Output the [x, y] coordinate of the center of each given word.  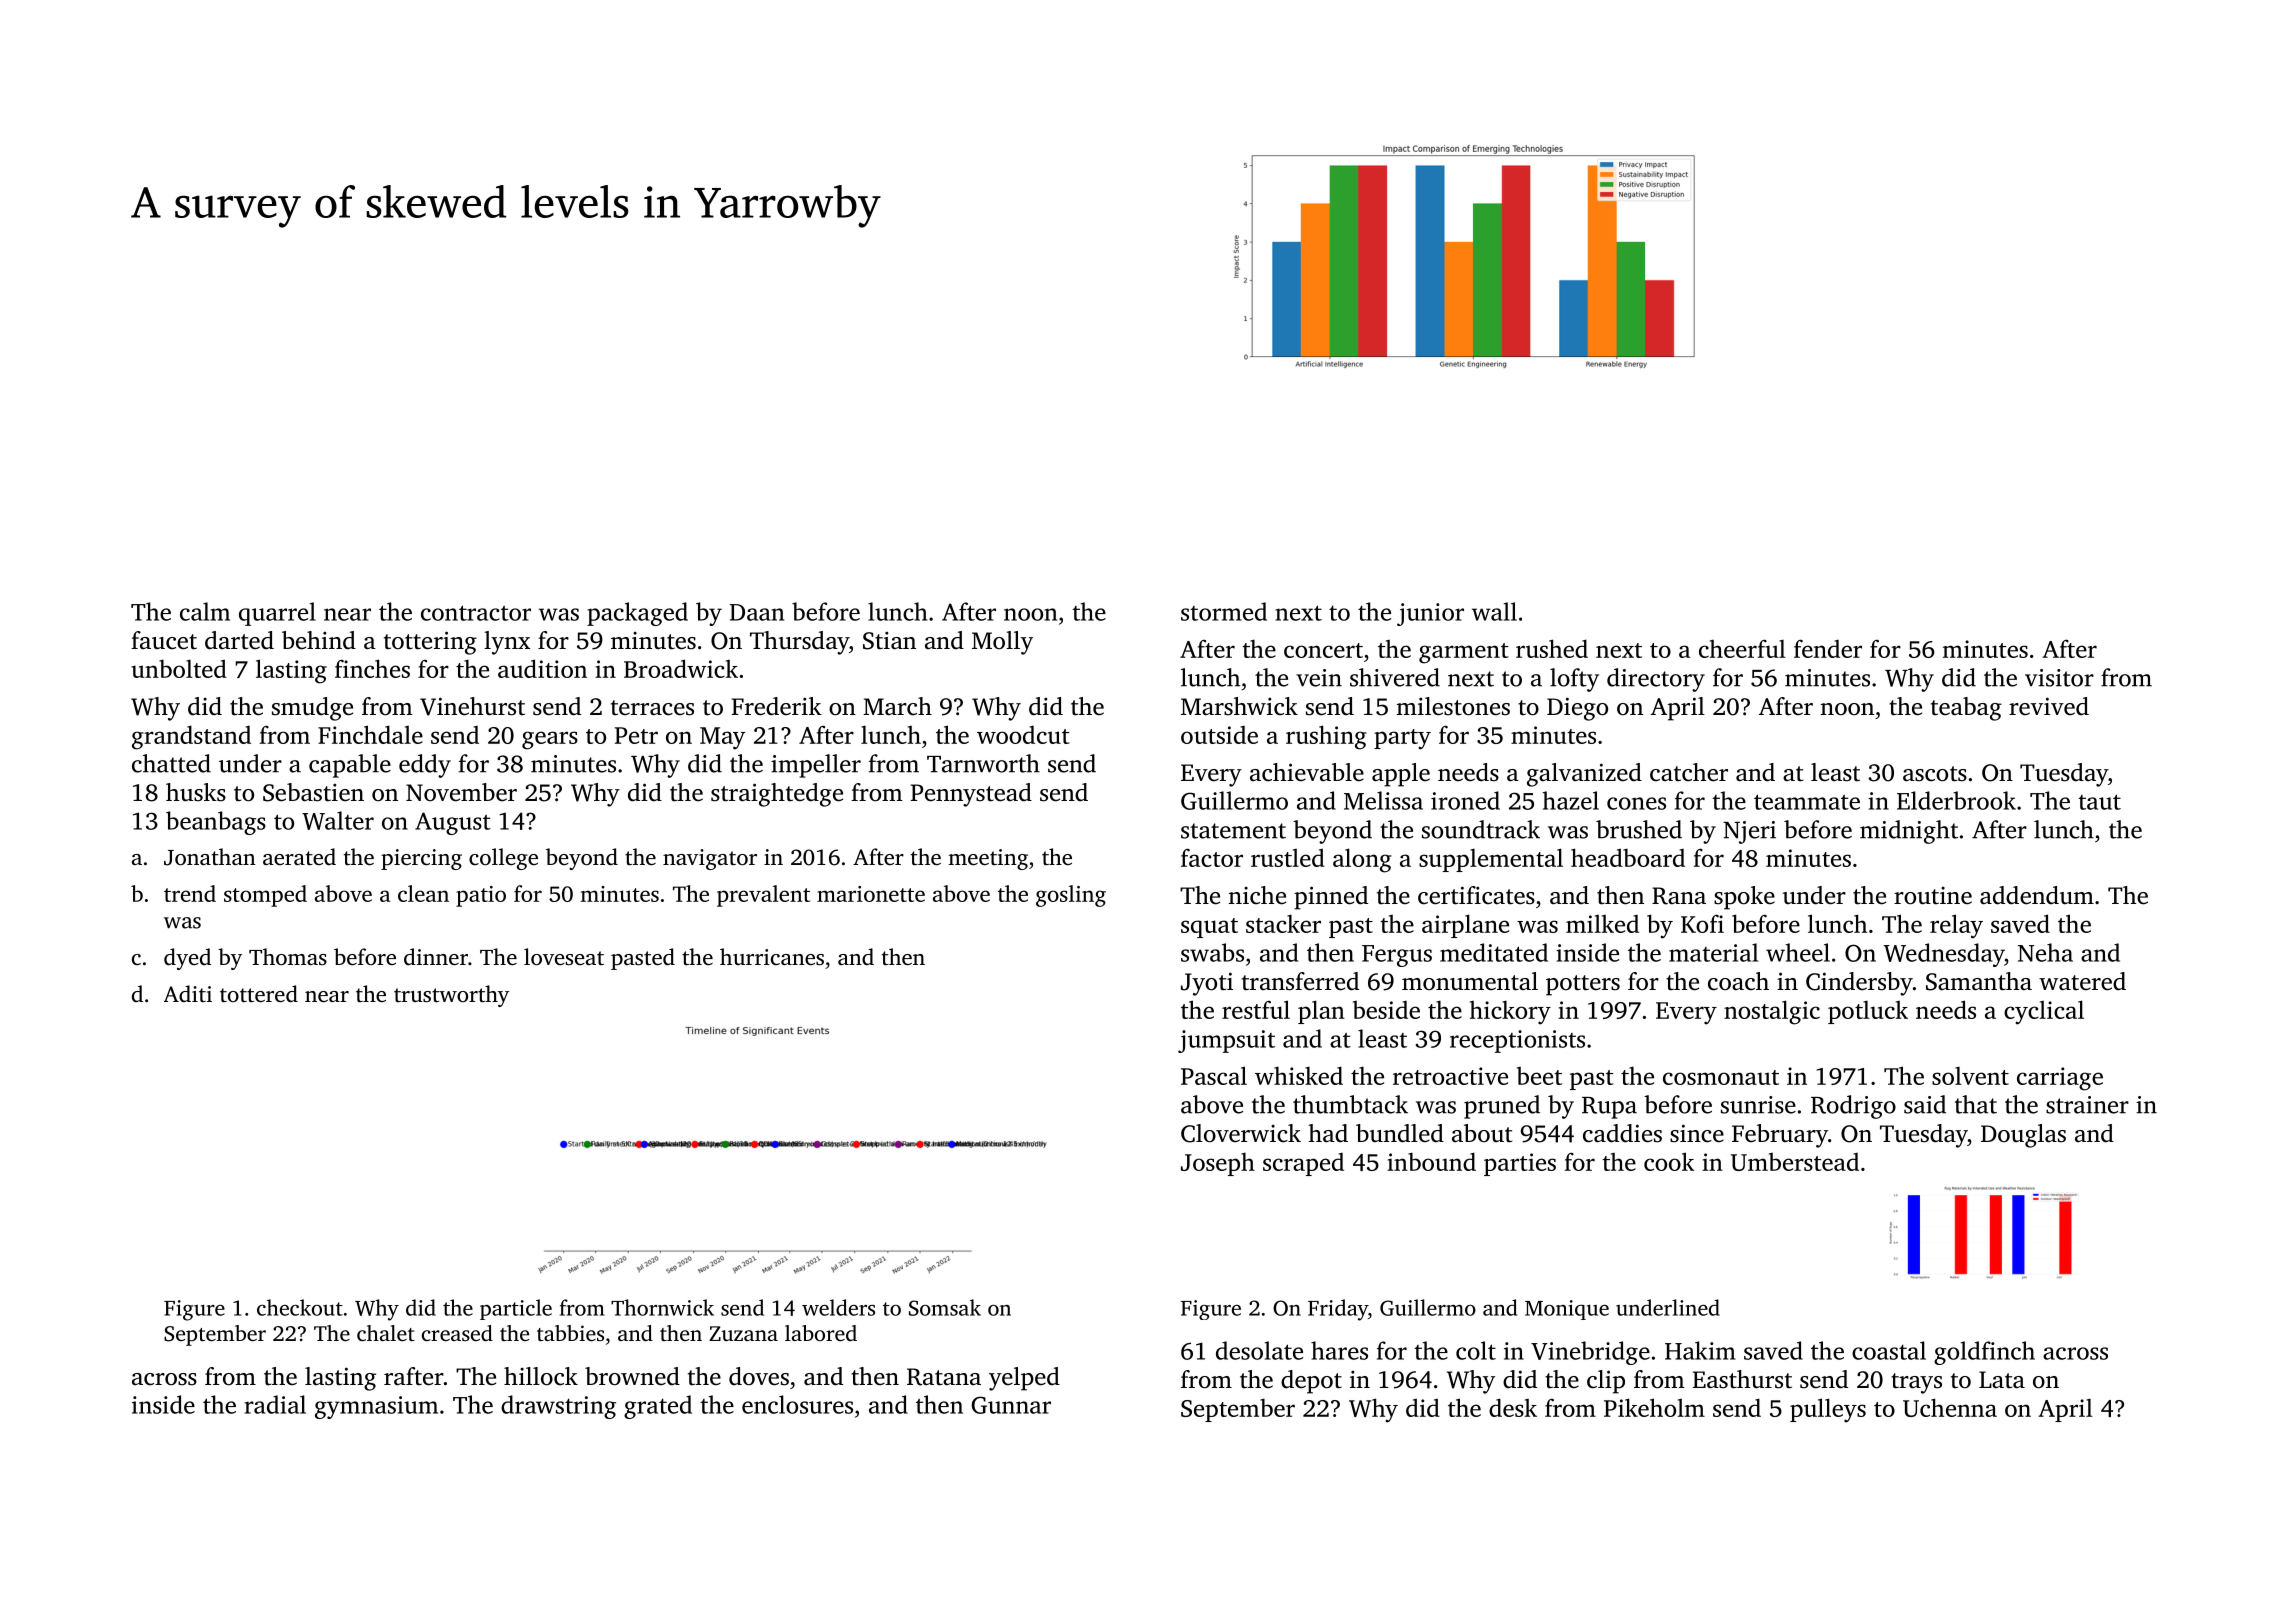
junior [1430, 614]
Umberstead [1795, 1162]
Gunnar [1011, 1405]
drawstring [558, 1407]
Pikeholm [1654, 1407]
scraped [1303, 1164]
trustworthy [451, 996]
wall [1494, 611]
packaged [637, 614]
